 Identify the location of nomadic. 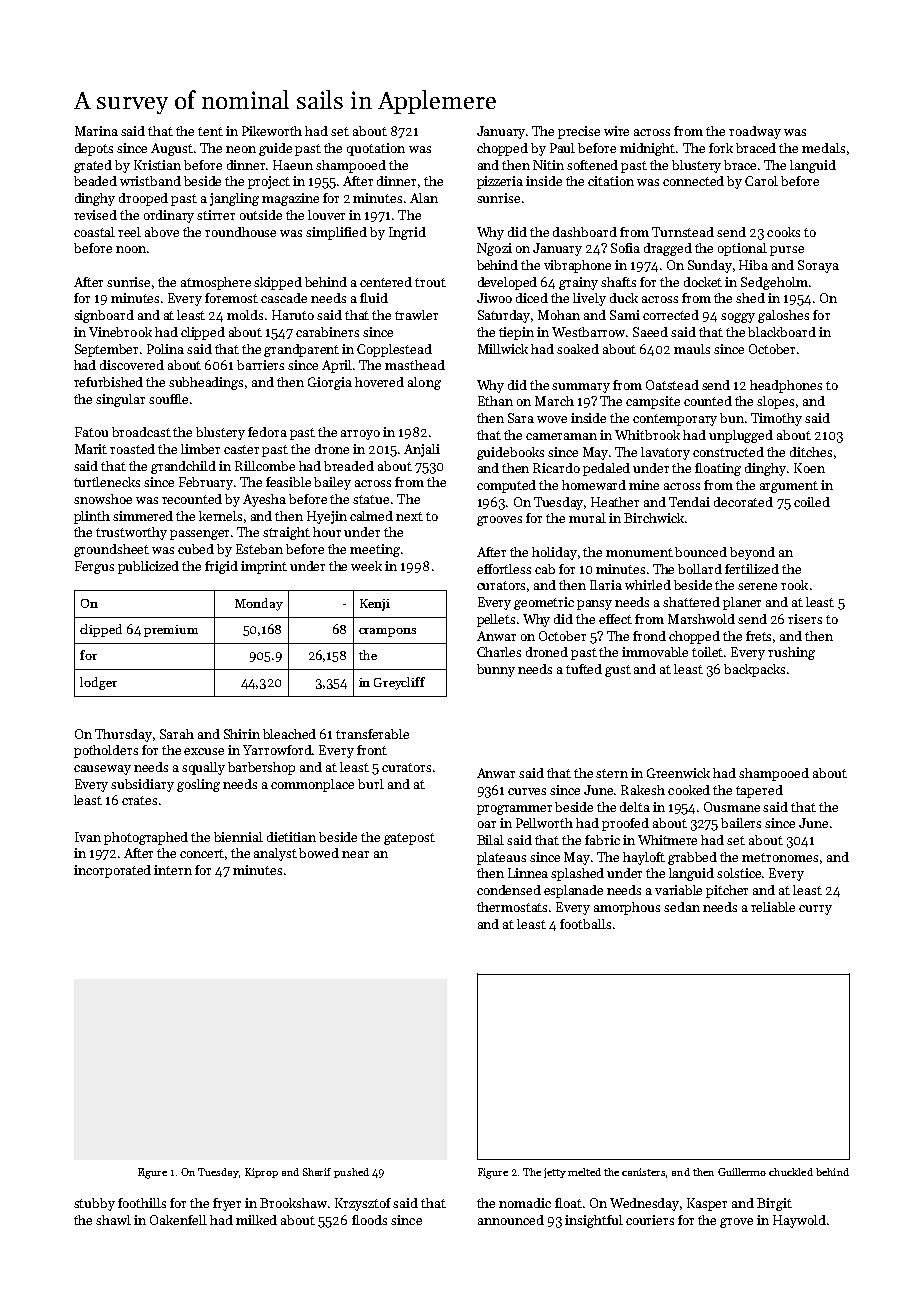
(525, 1203).
